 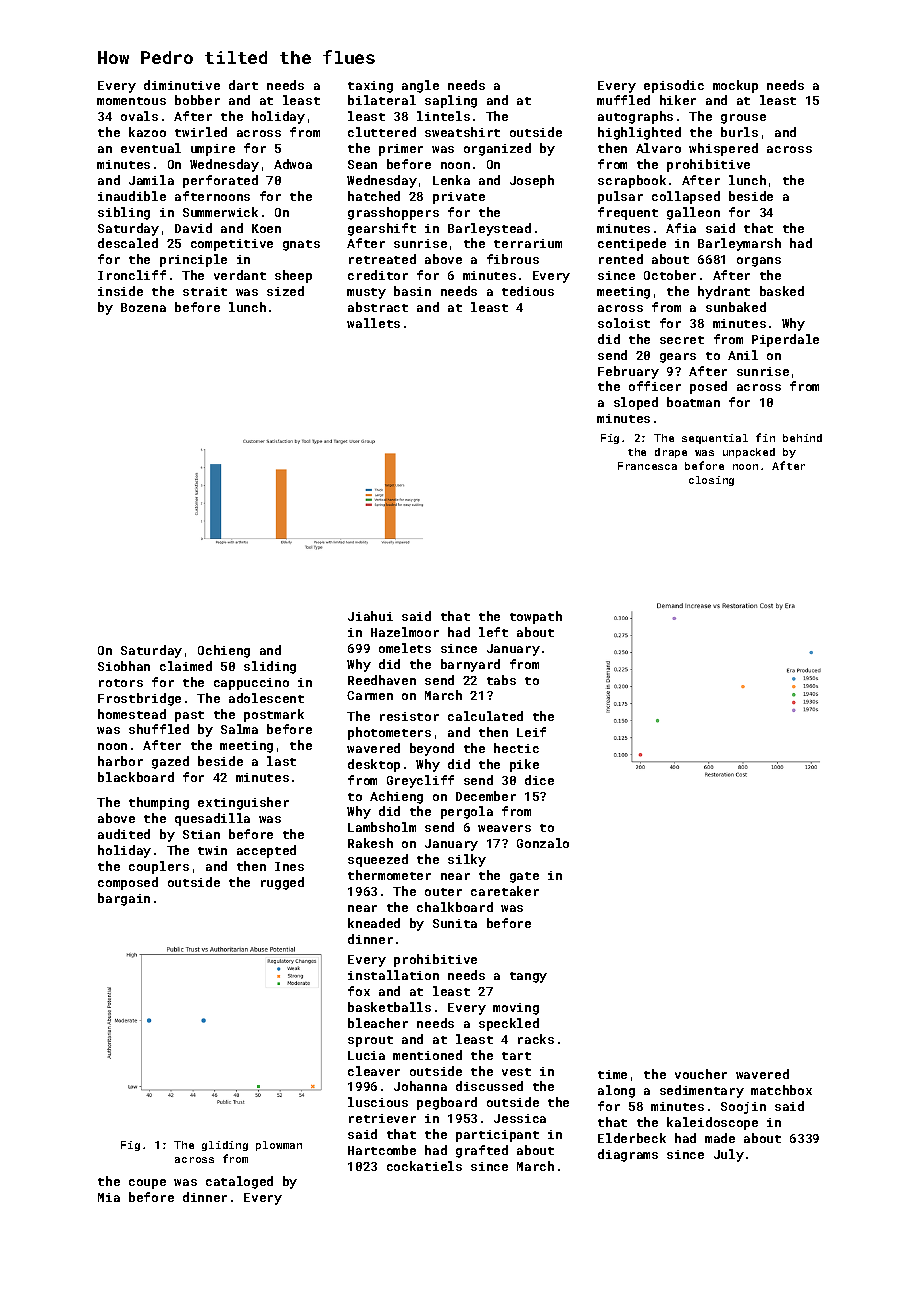 What do you see at coordinates (420, 86) in the screenshot?
I see `angle` at bounding box center [420, 86].
